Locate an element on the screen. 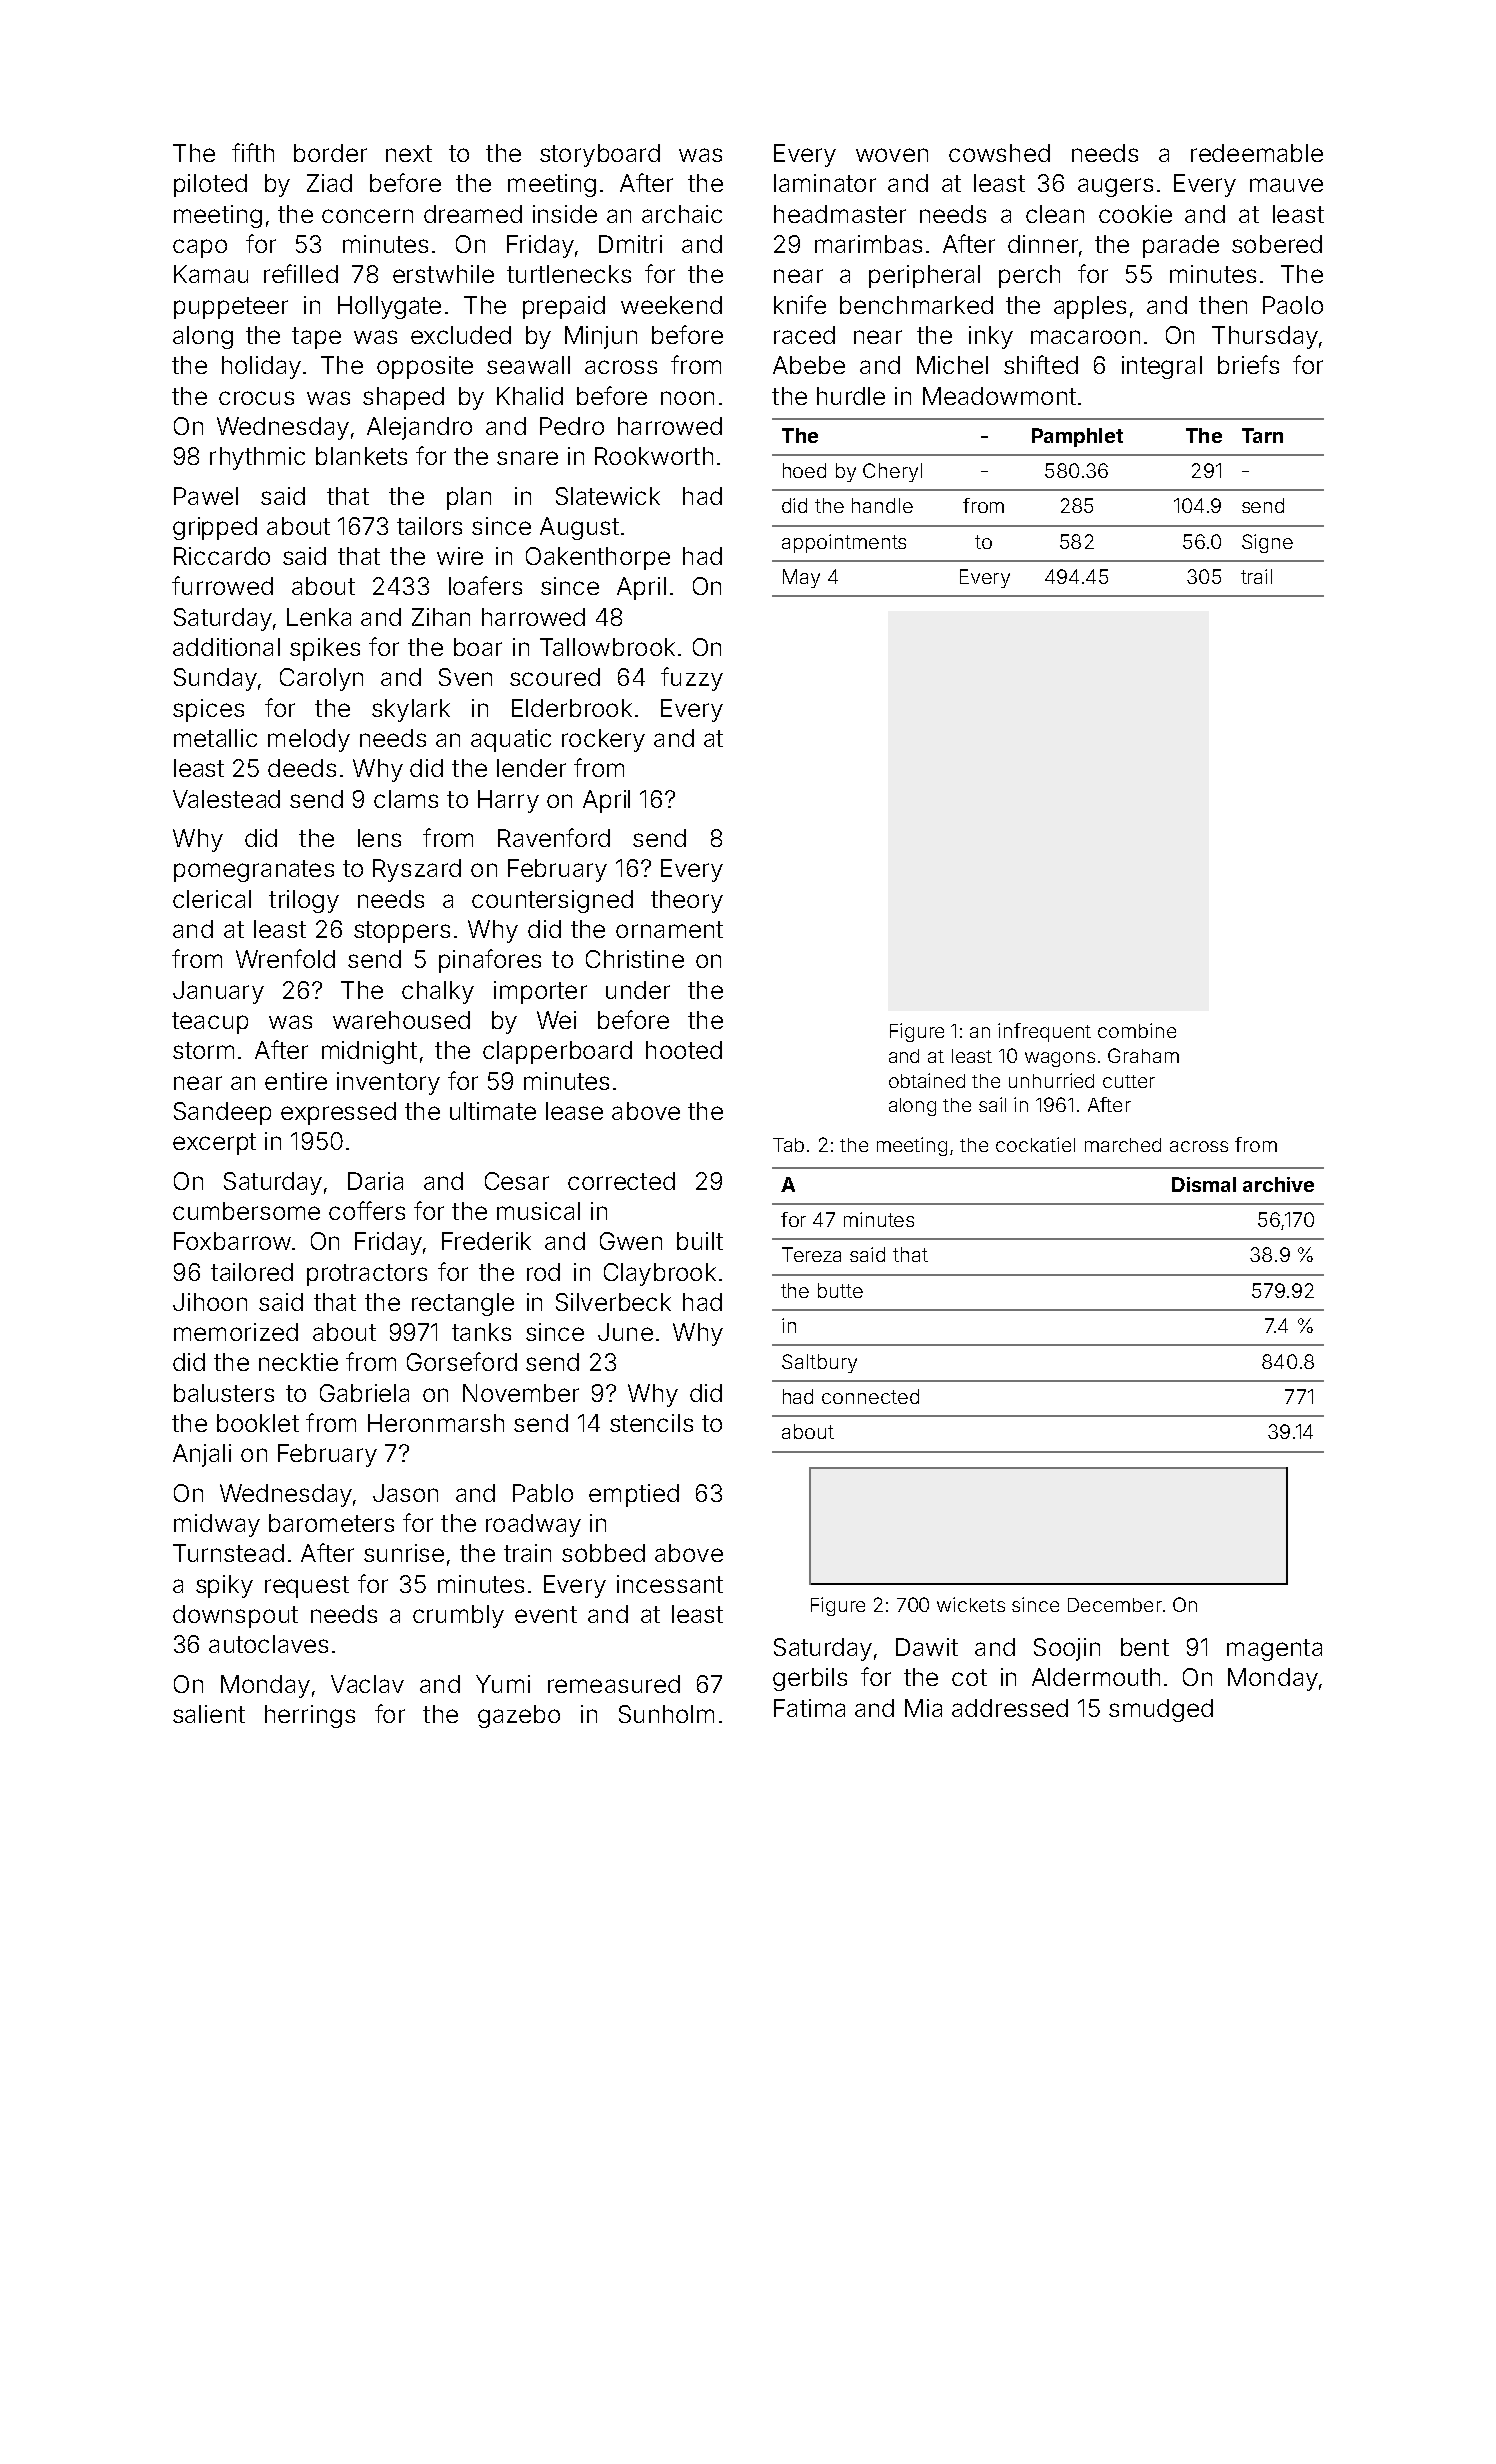  trail is located at coordinates (1256, 576).
